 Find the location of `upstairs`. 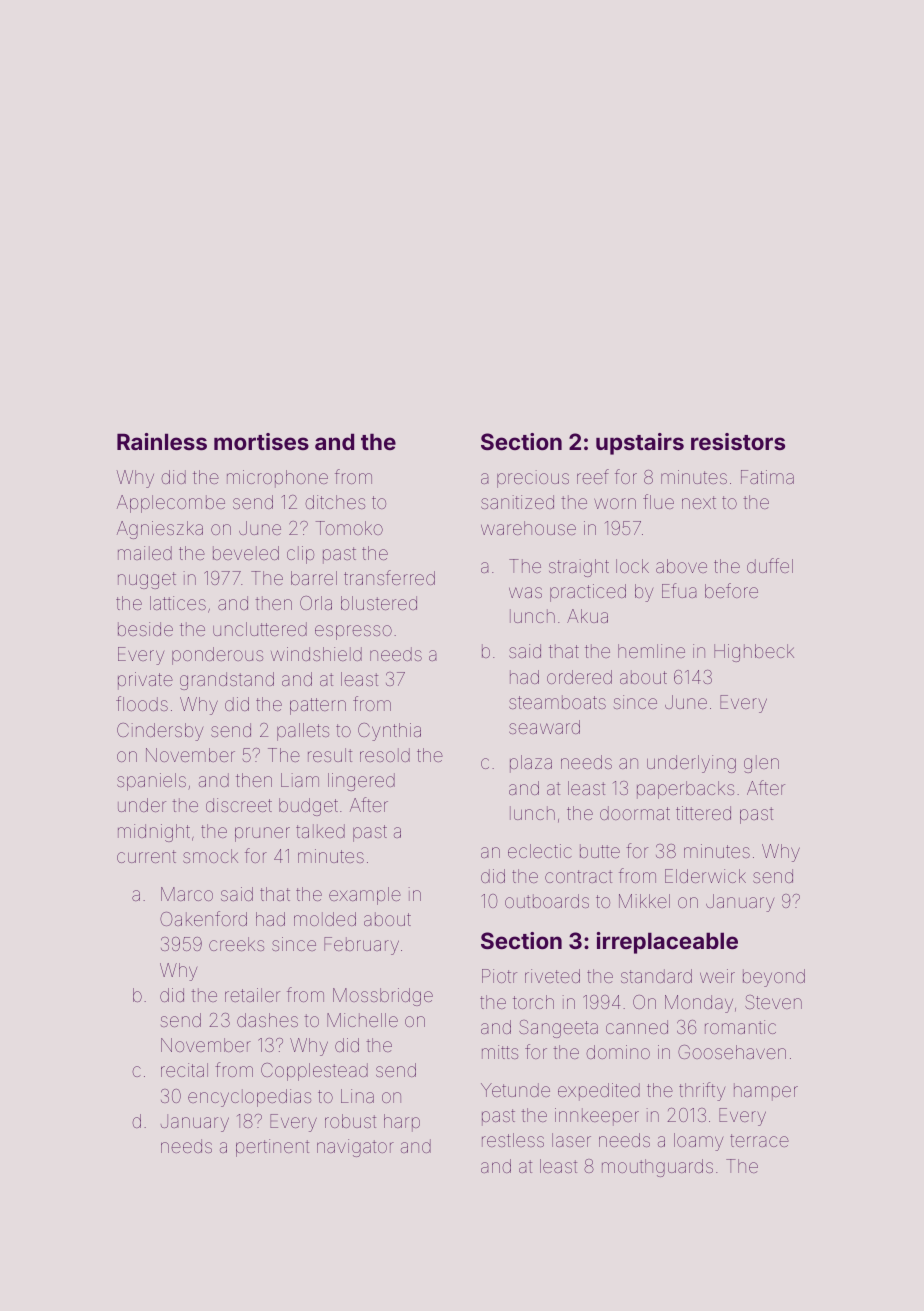

upstairs is located at coordinates (640, 444).
